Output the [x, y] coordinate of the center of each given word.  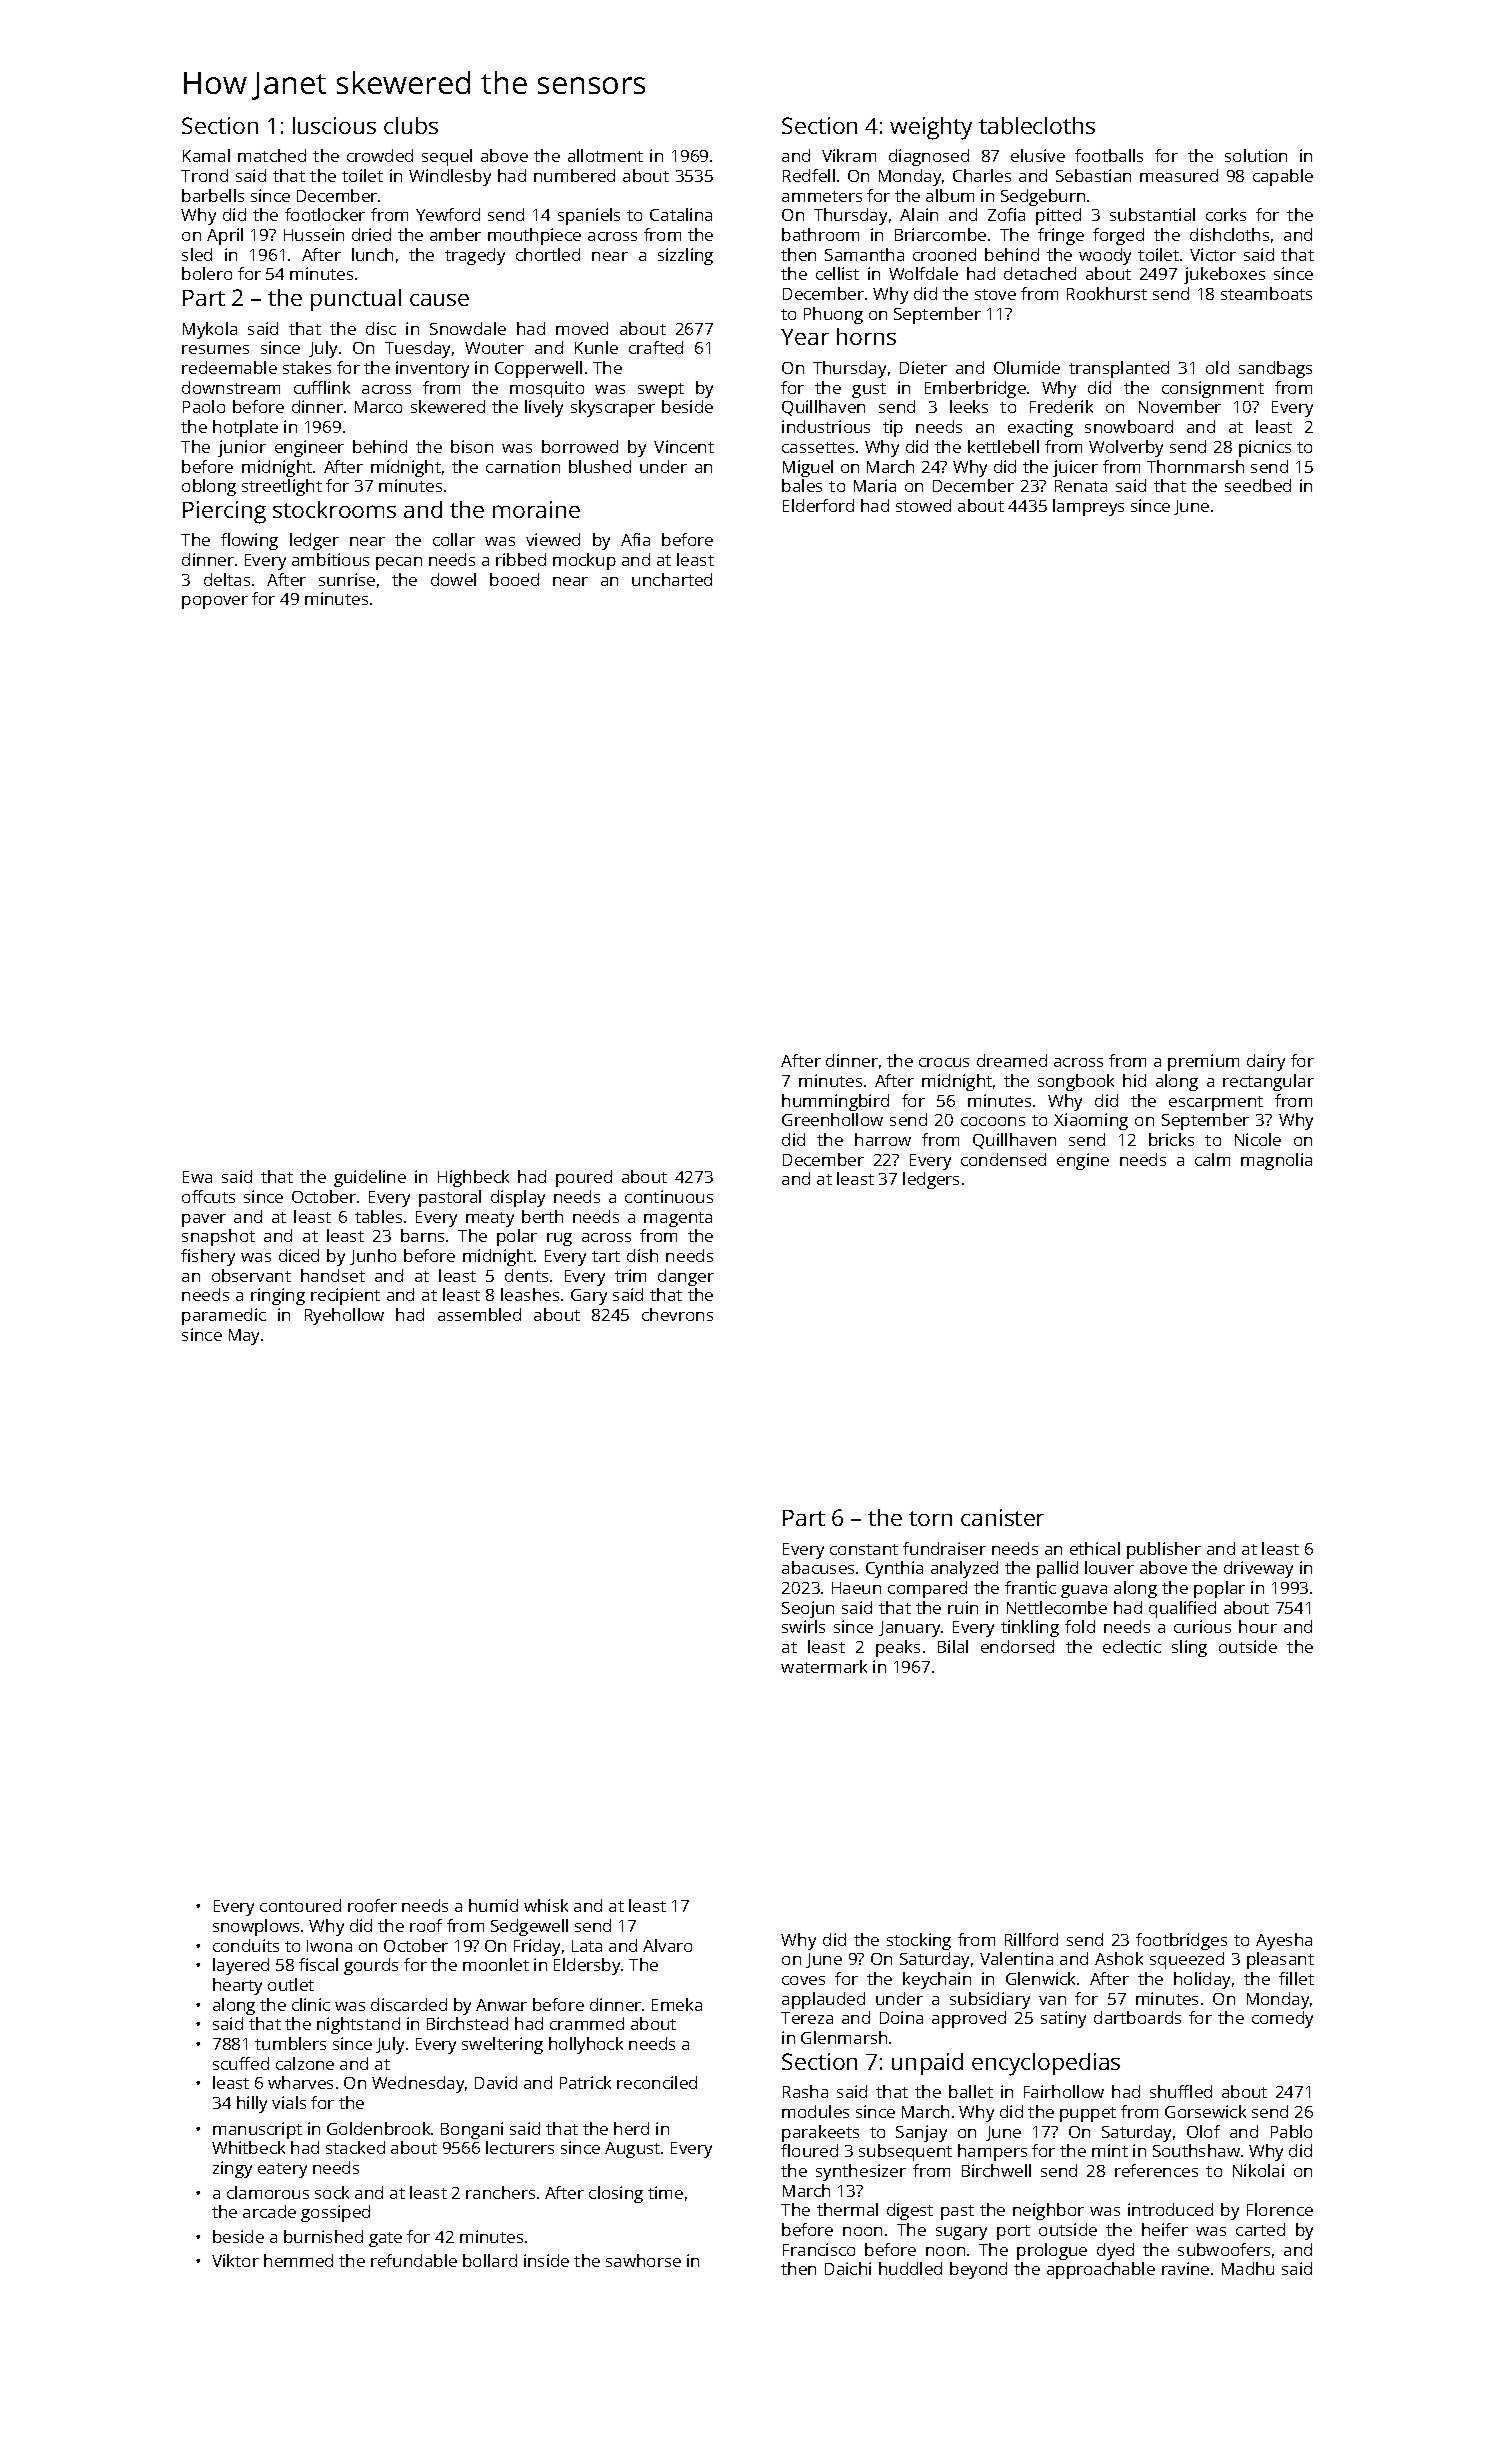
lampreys [1088, 507]
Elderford [818, 505]
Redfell [809, 175]
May [244, 1337]
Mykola [210, 330]
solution [1256, 155]
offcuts [208, 1196]
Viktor [235, 2260]
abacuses [818, 1567]
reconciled [657, 2082]
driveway [1258, 1569]
